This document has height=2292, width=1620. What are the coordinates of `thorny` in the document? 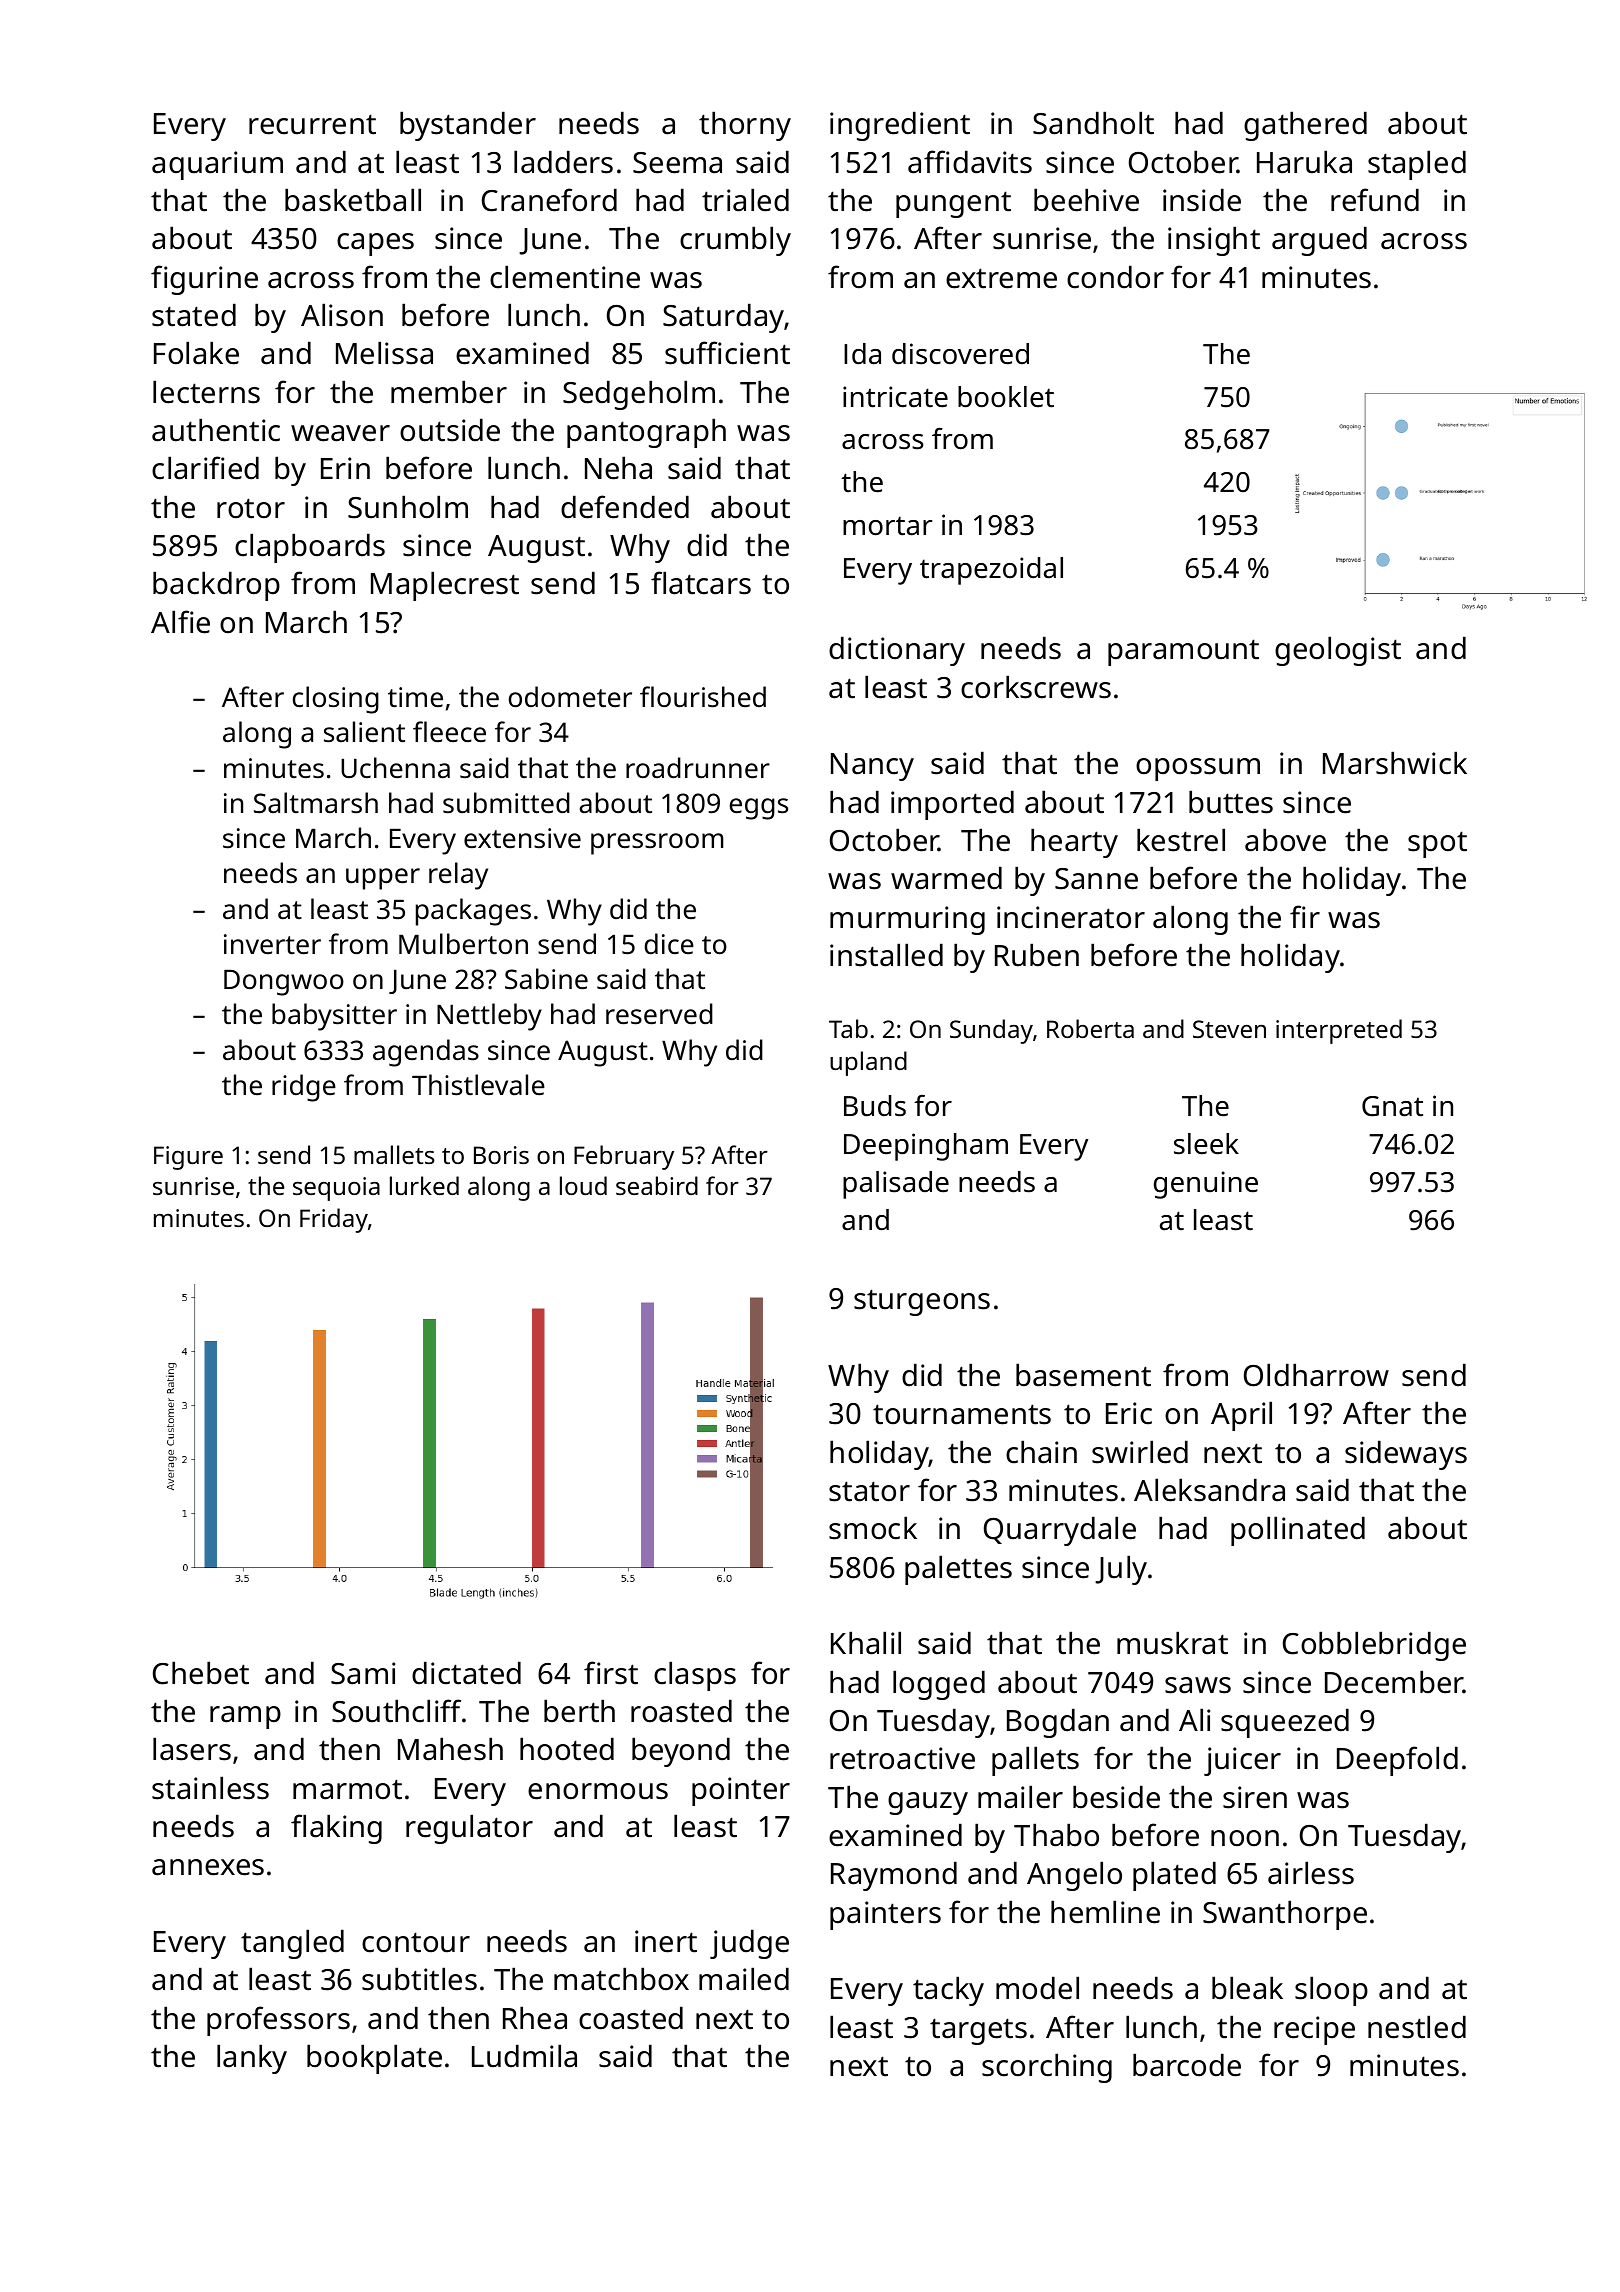 It's located at (745, 126).
